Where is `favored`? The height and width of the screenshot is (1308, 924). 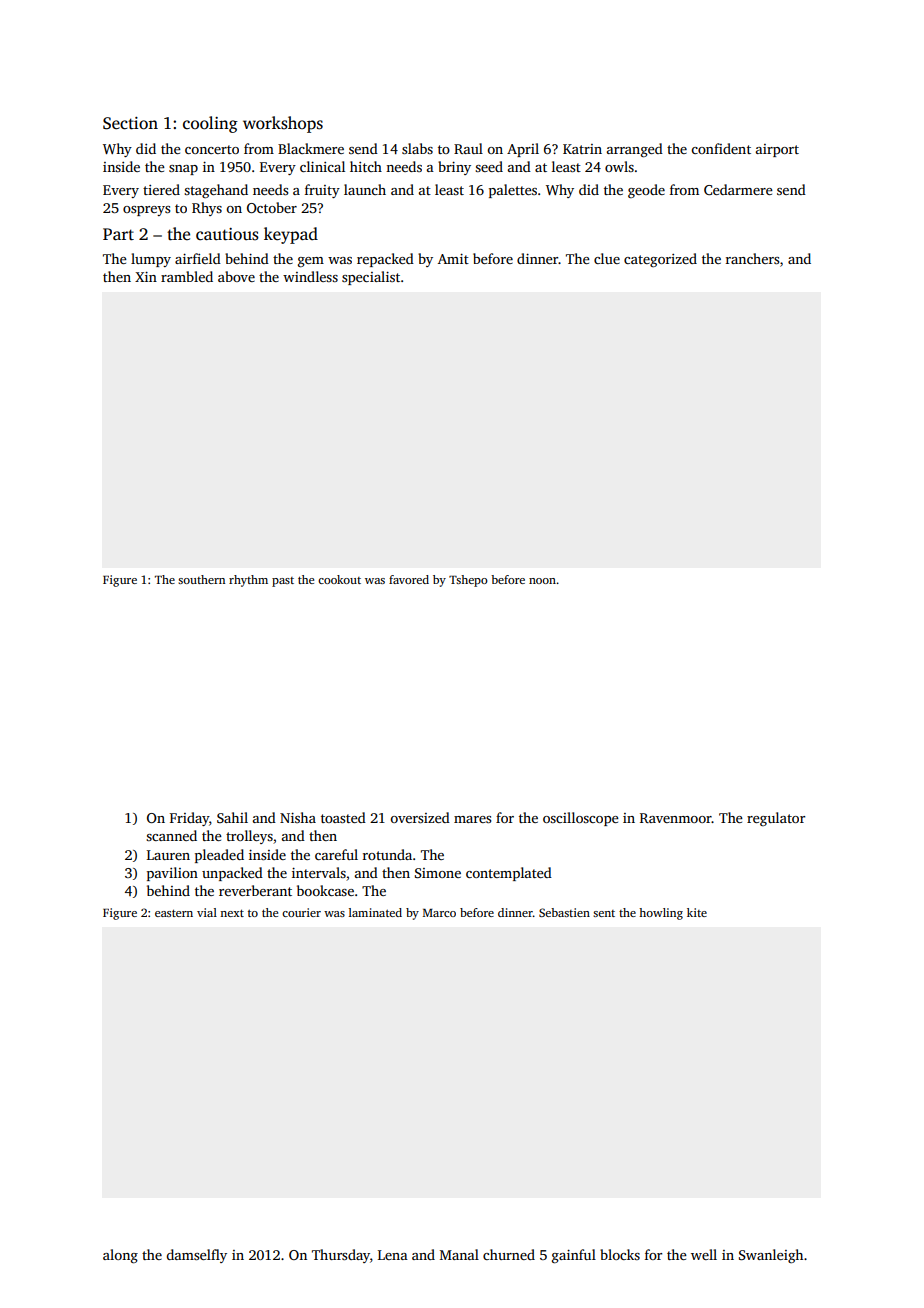
favored is located at coordinates (409, 579).
